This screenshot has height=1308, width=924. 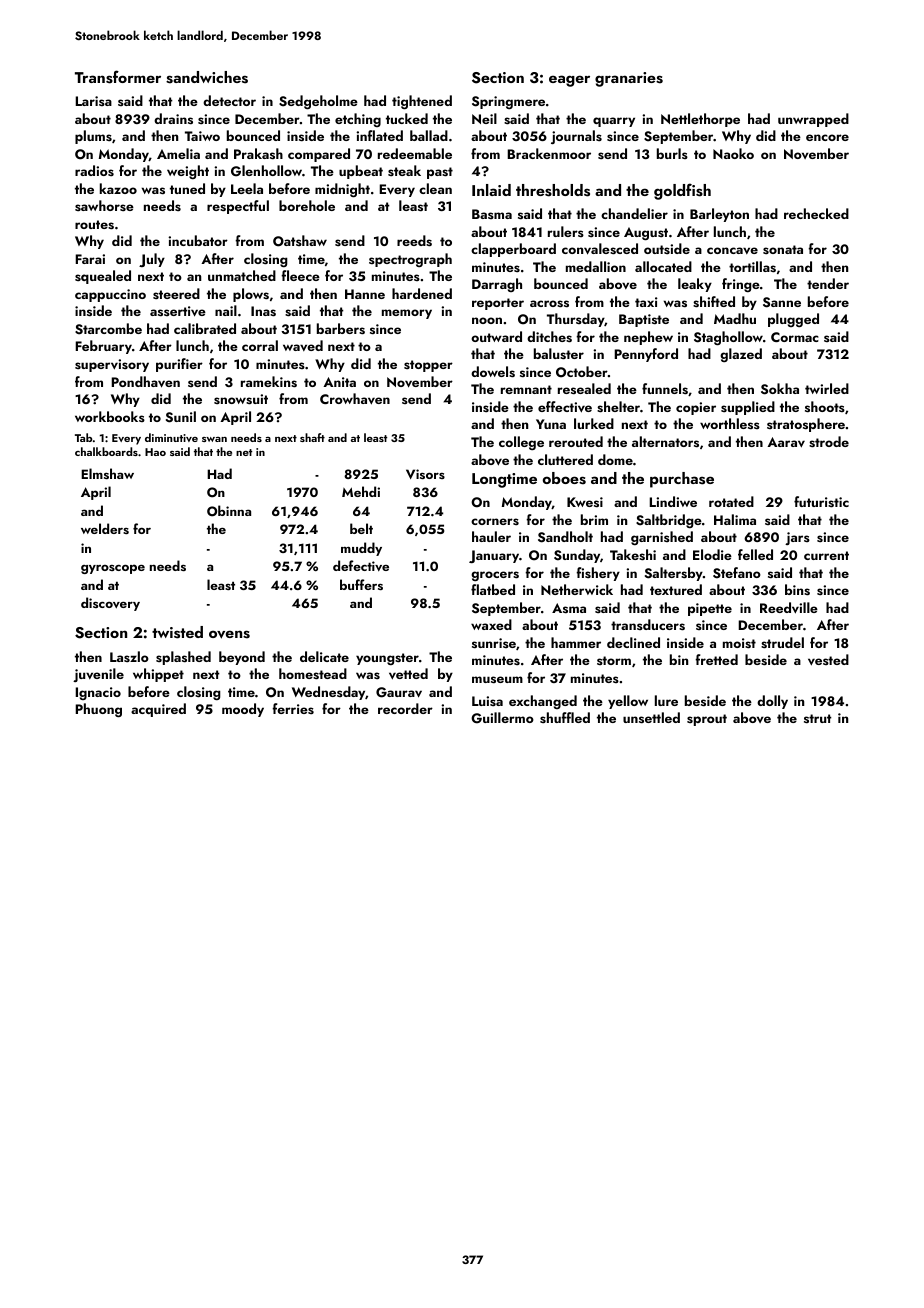 I want to click on sunrise, so click(x=494, y=643).
